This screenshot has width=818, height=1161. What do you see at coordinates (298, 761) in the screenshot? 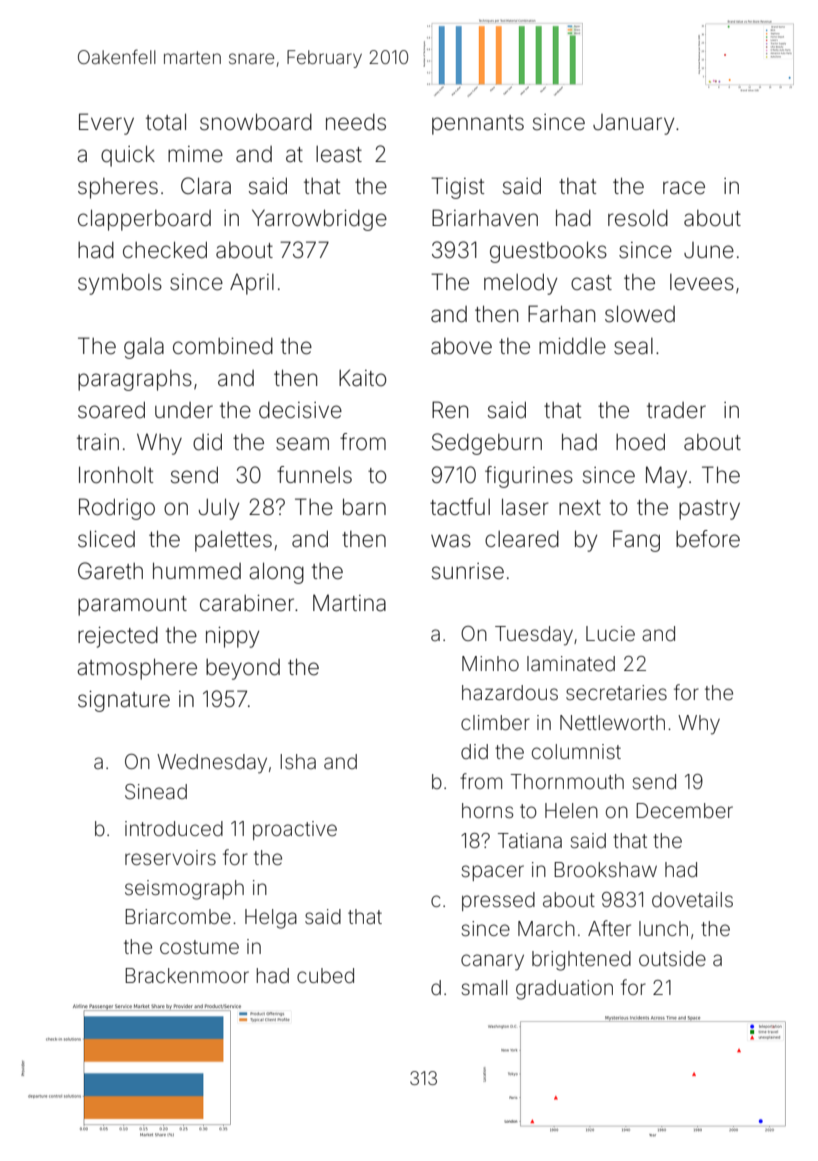
I see `Isha` at bounding box center [298, 761].
